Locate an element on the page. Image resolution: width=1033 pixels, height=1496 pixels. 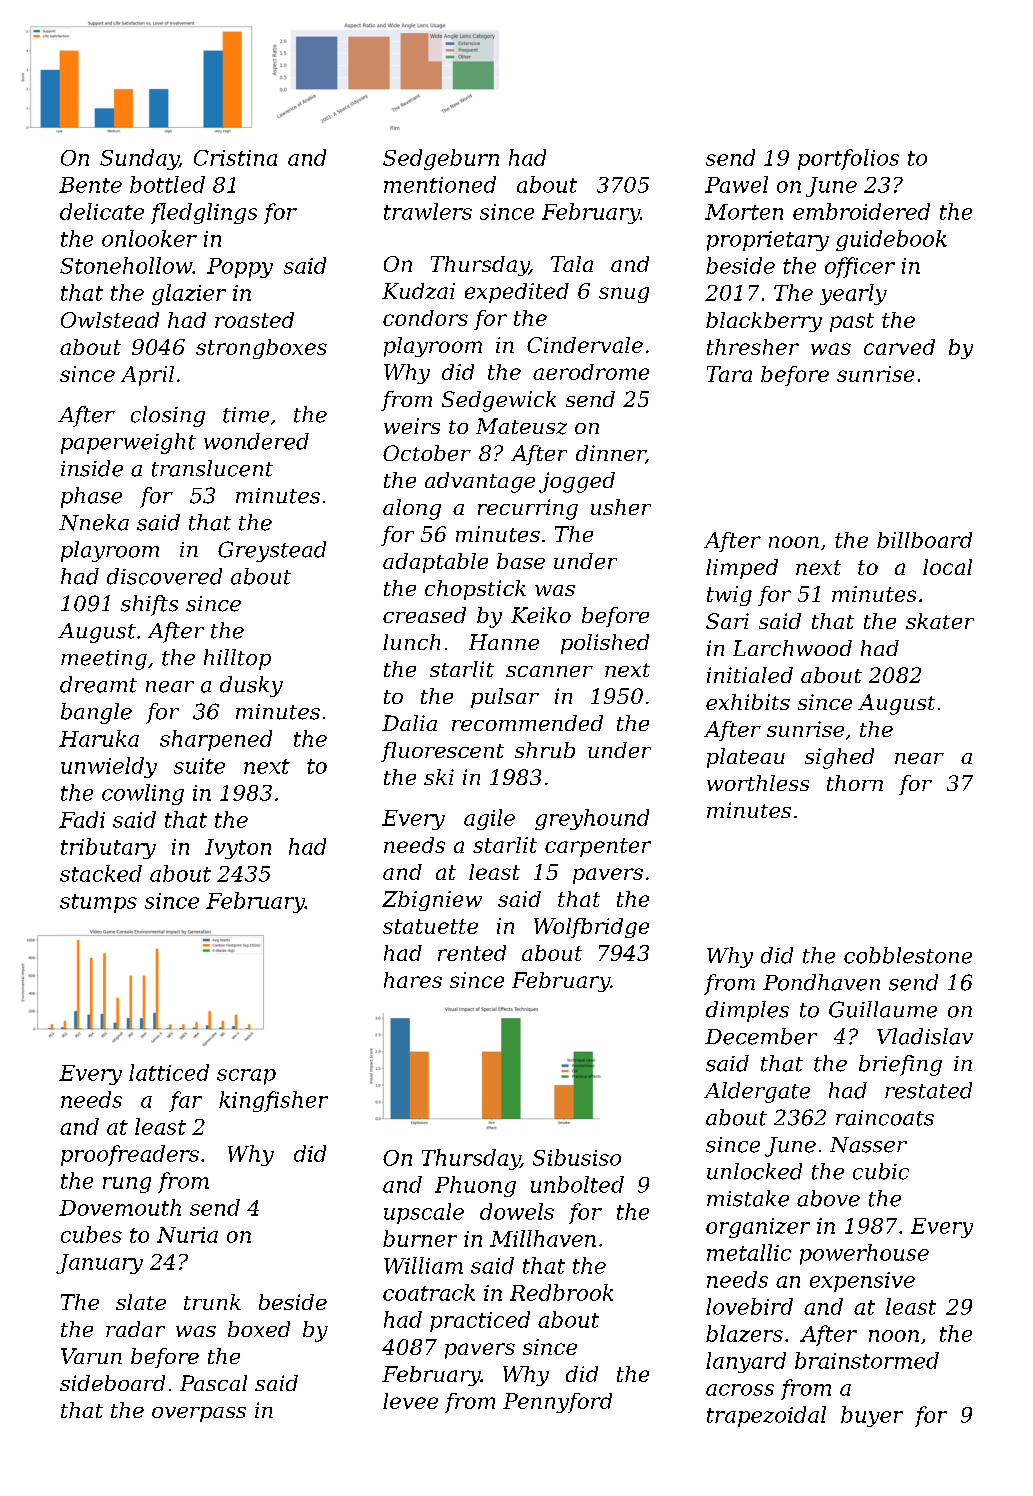
limped is located at coordinates (742, 569).
